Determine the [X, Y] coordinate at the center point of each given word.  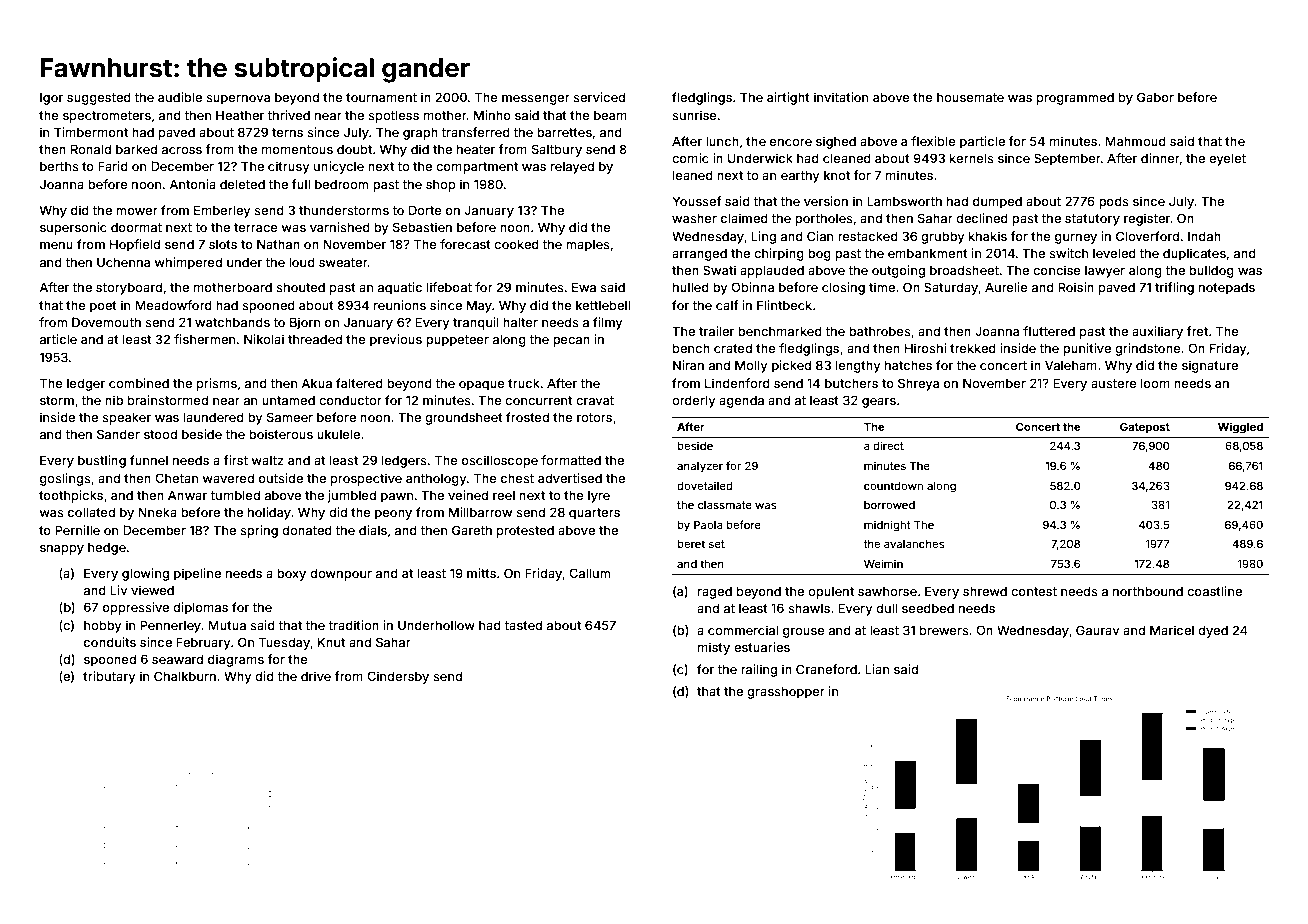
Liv [119, 590]
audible [180, 97]
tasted [523, 625]
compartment [477, 168]
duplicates [1194, 254]
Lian [877, 669]
